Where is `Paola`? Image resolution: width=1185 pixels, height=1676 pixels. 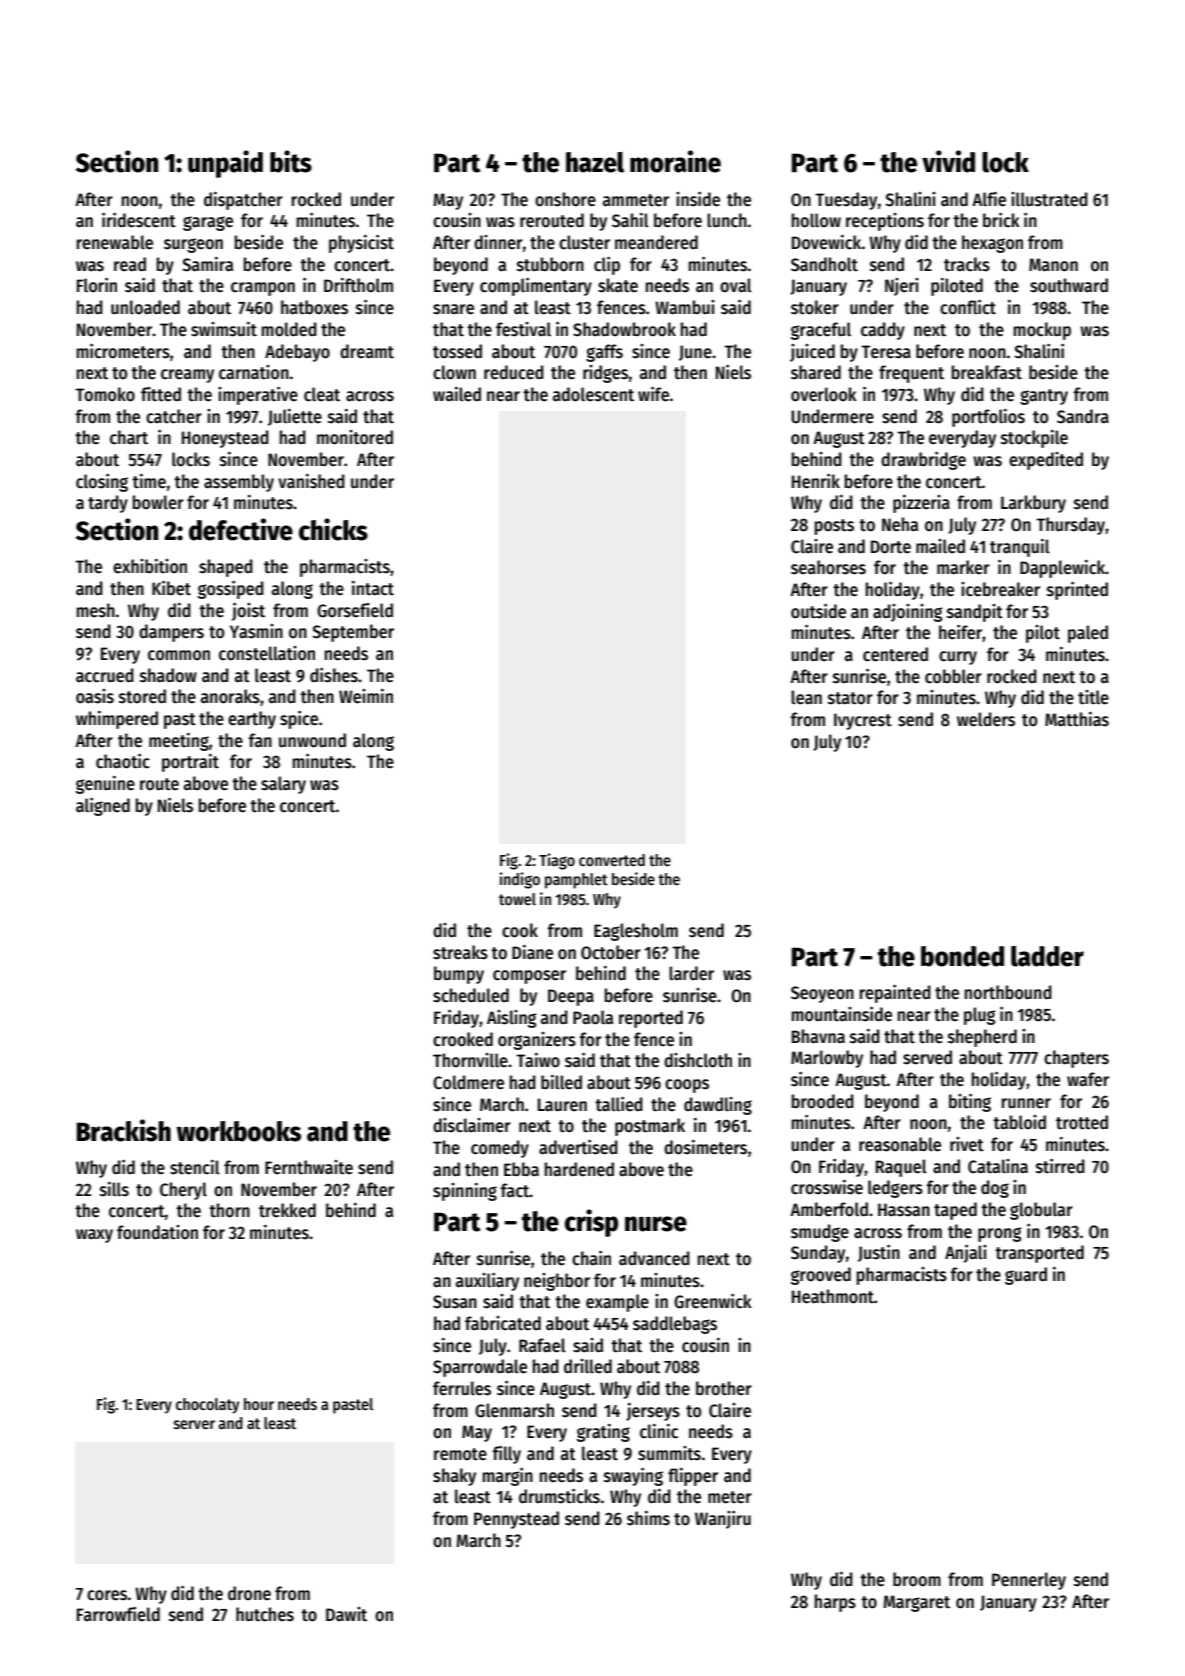 Paola is located at coordinates (593, 1017).
